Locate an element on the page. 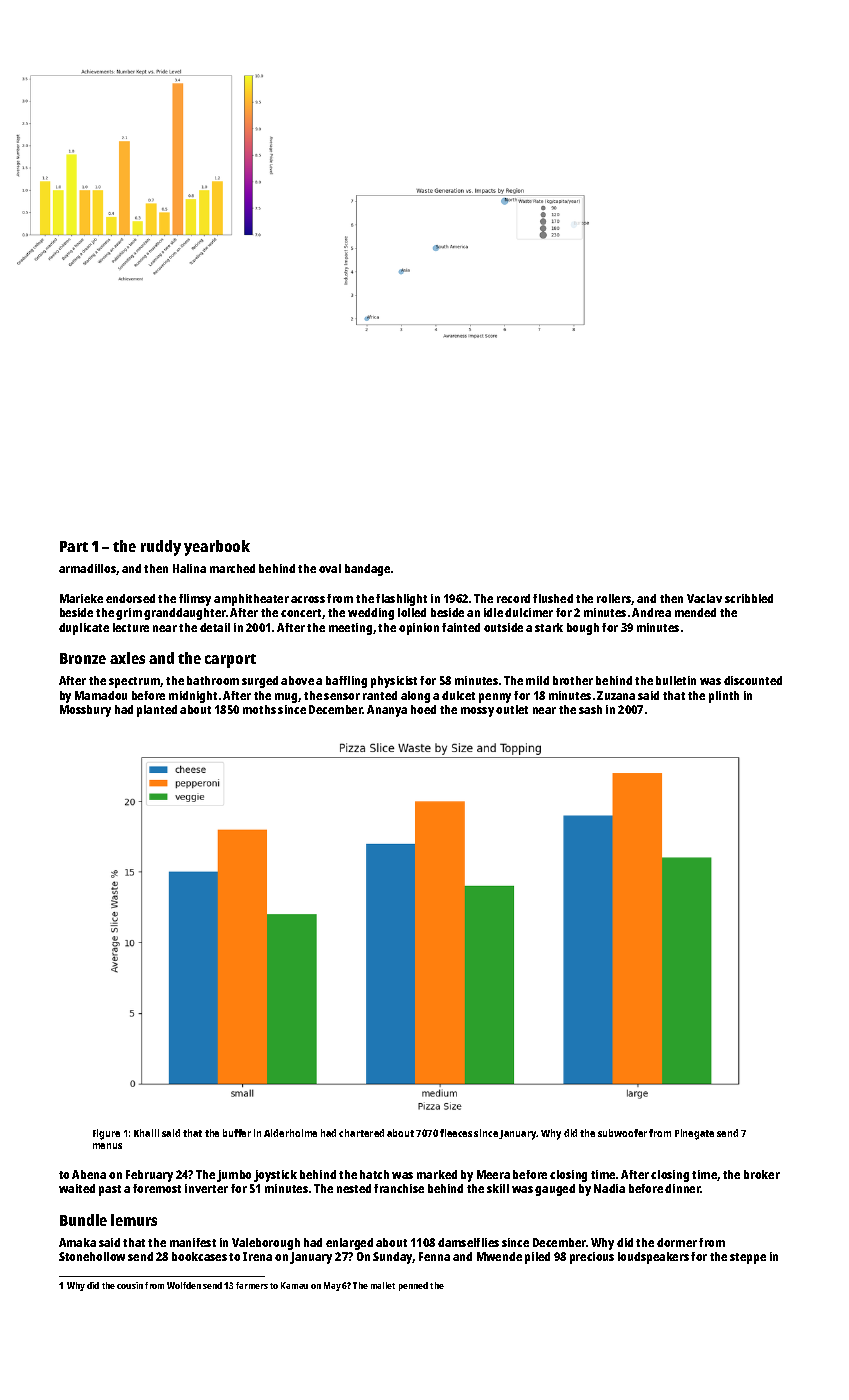  oval is located at coordinates (330, 568).
